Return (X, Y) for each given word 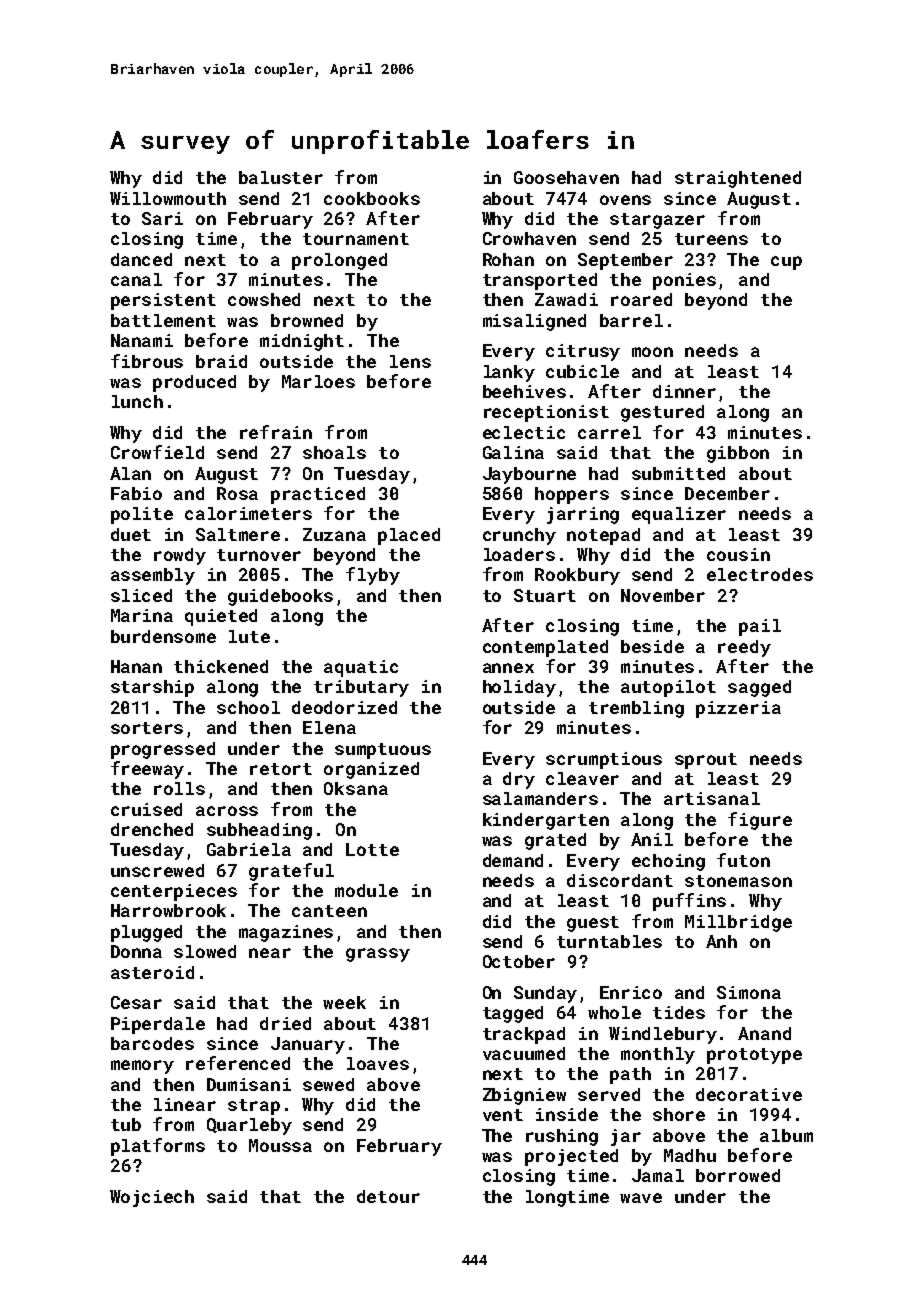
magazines (286, 933)
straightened (738, 179)
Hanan (136, 666)
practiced (318, 495)
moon (652, 352)
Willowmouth (168, 198)
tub (126, 1124)
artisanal (712, 798)
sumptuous (383, 751)
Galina (513, 452)
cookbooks (372, 198)
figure (760, 821)
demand (513, 860)
